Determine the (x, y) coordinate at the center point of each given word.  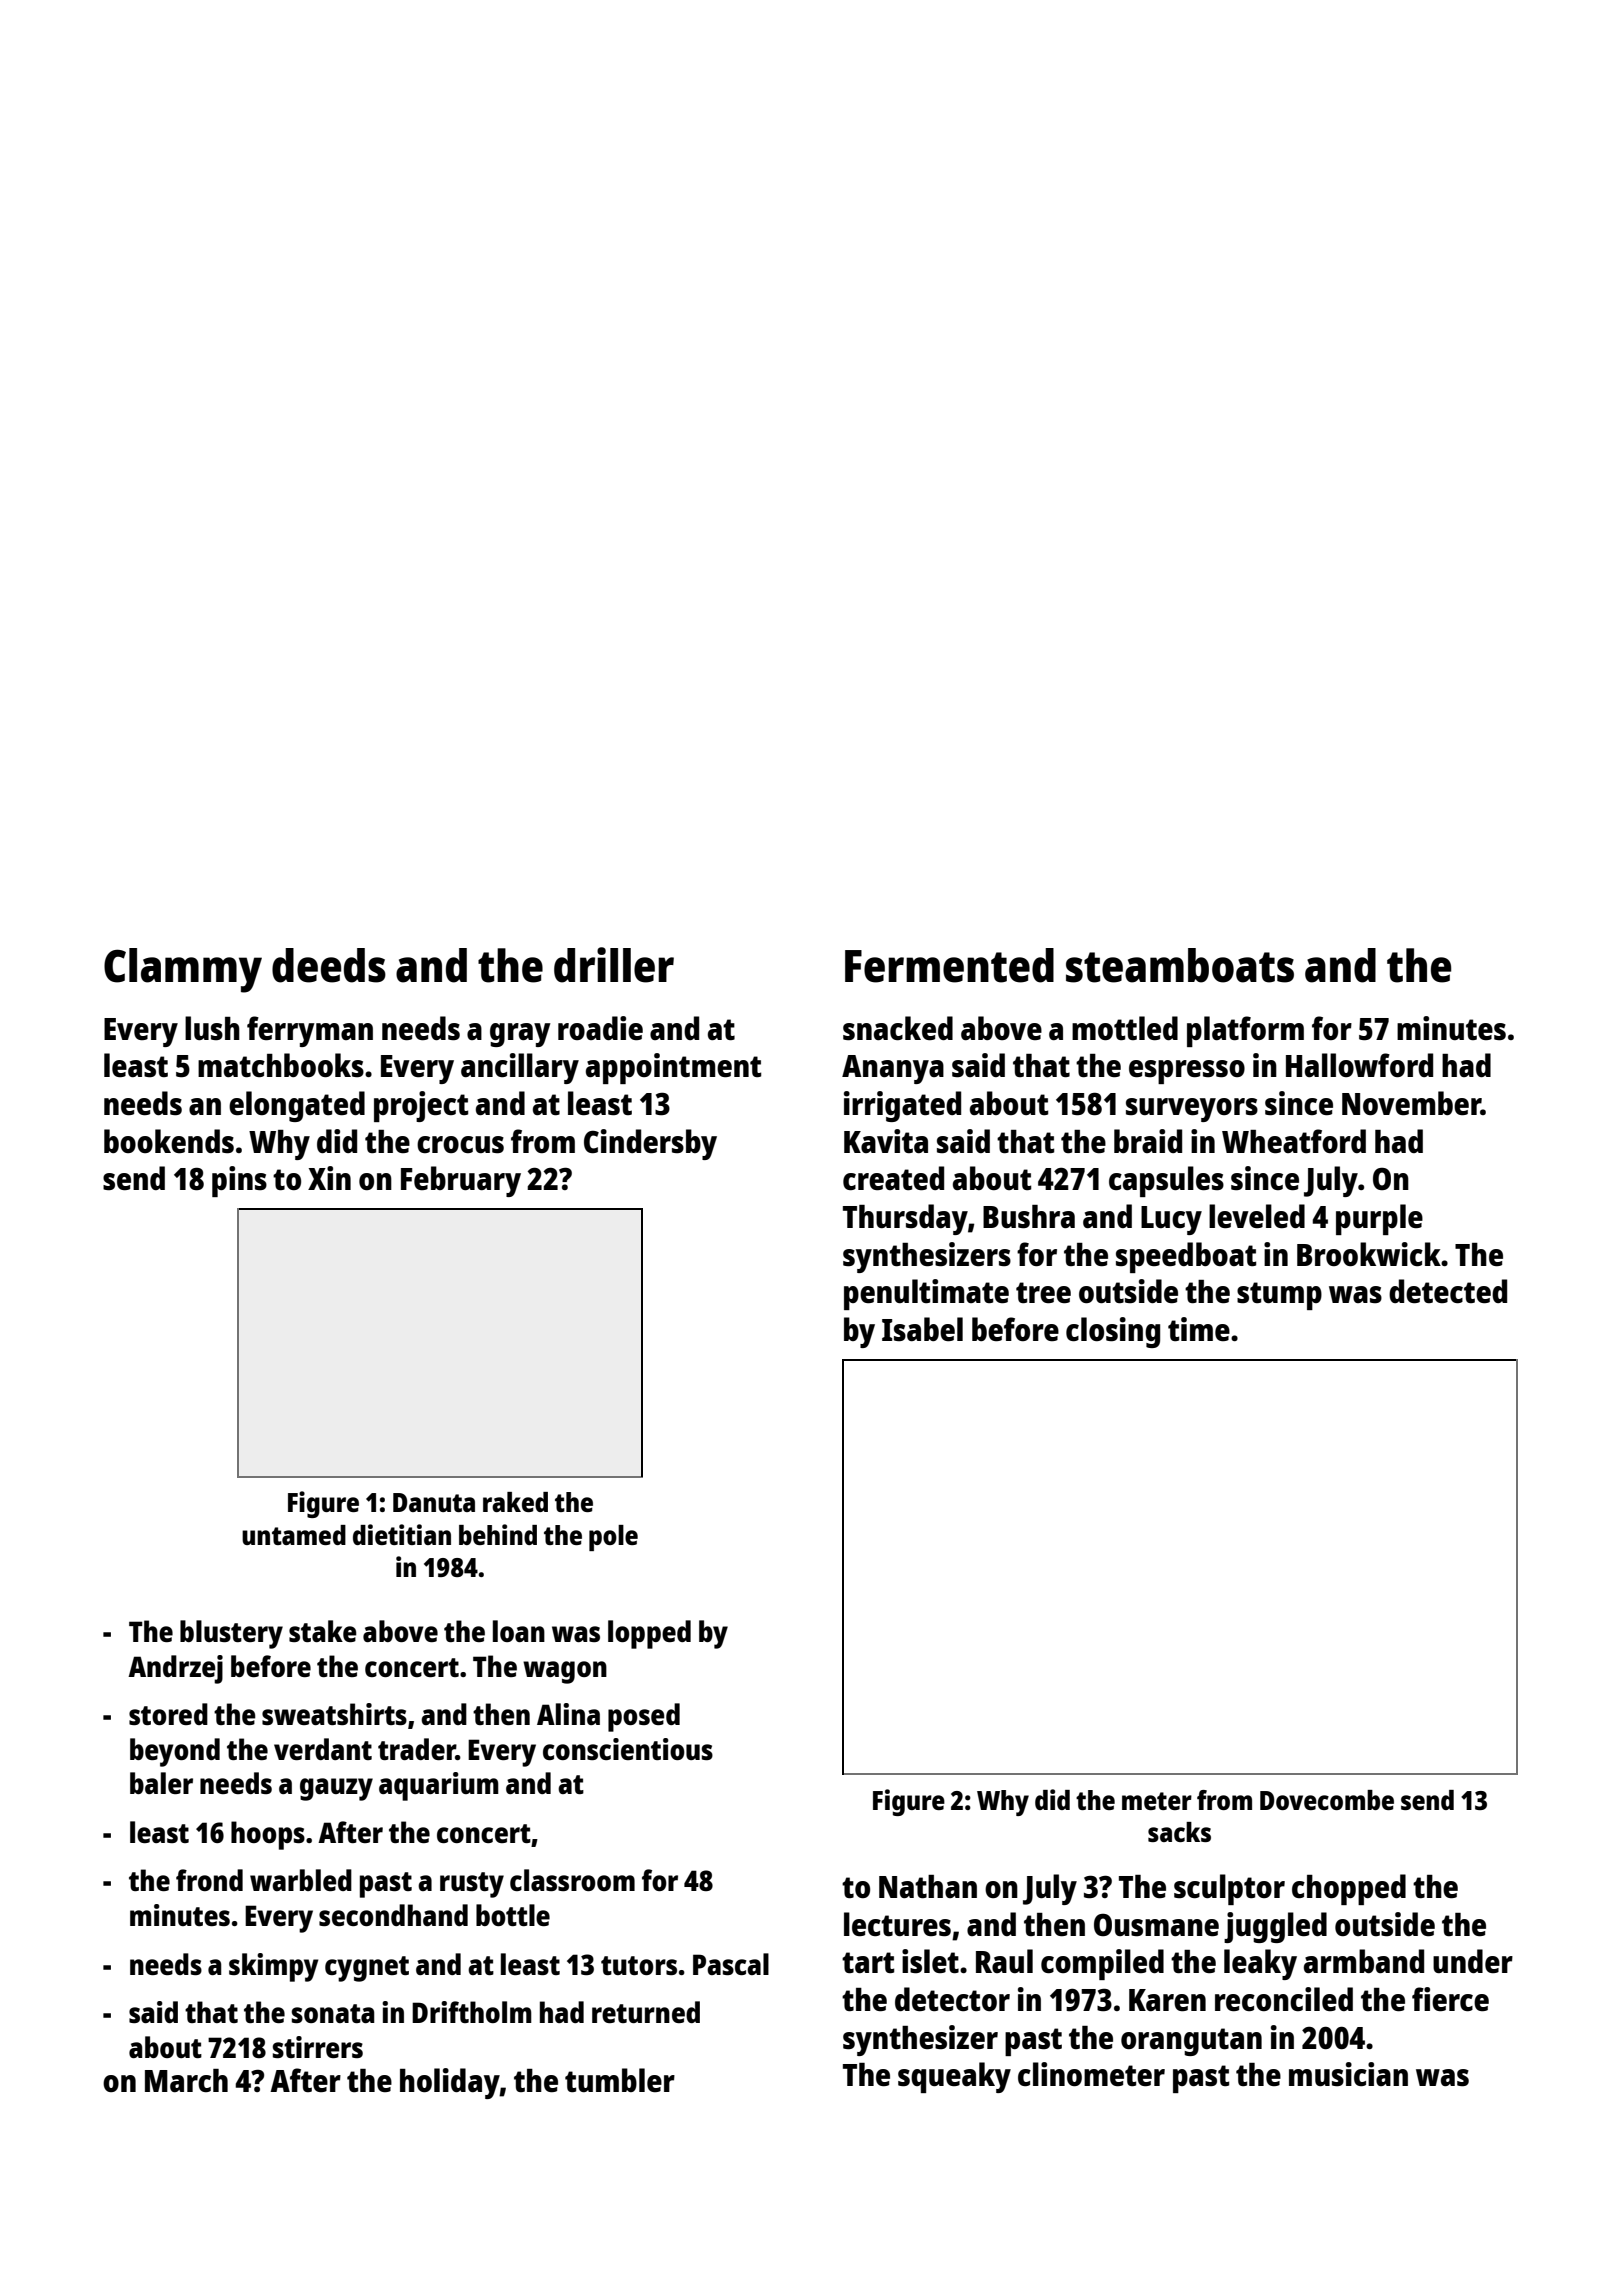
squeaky (954, 2077)
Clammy (183, 970)
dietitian (402, 1534)
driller (614, 965)
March (186, 2080)
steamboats (1180, 965)
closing (1113, 1332)
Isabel (922, 1329)
